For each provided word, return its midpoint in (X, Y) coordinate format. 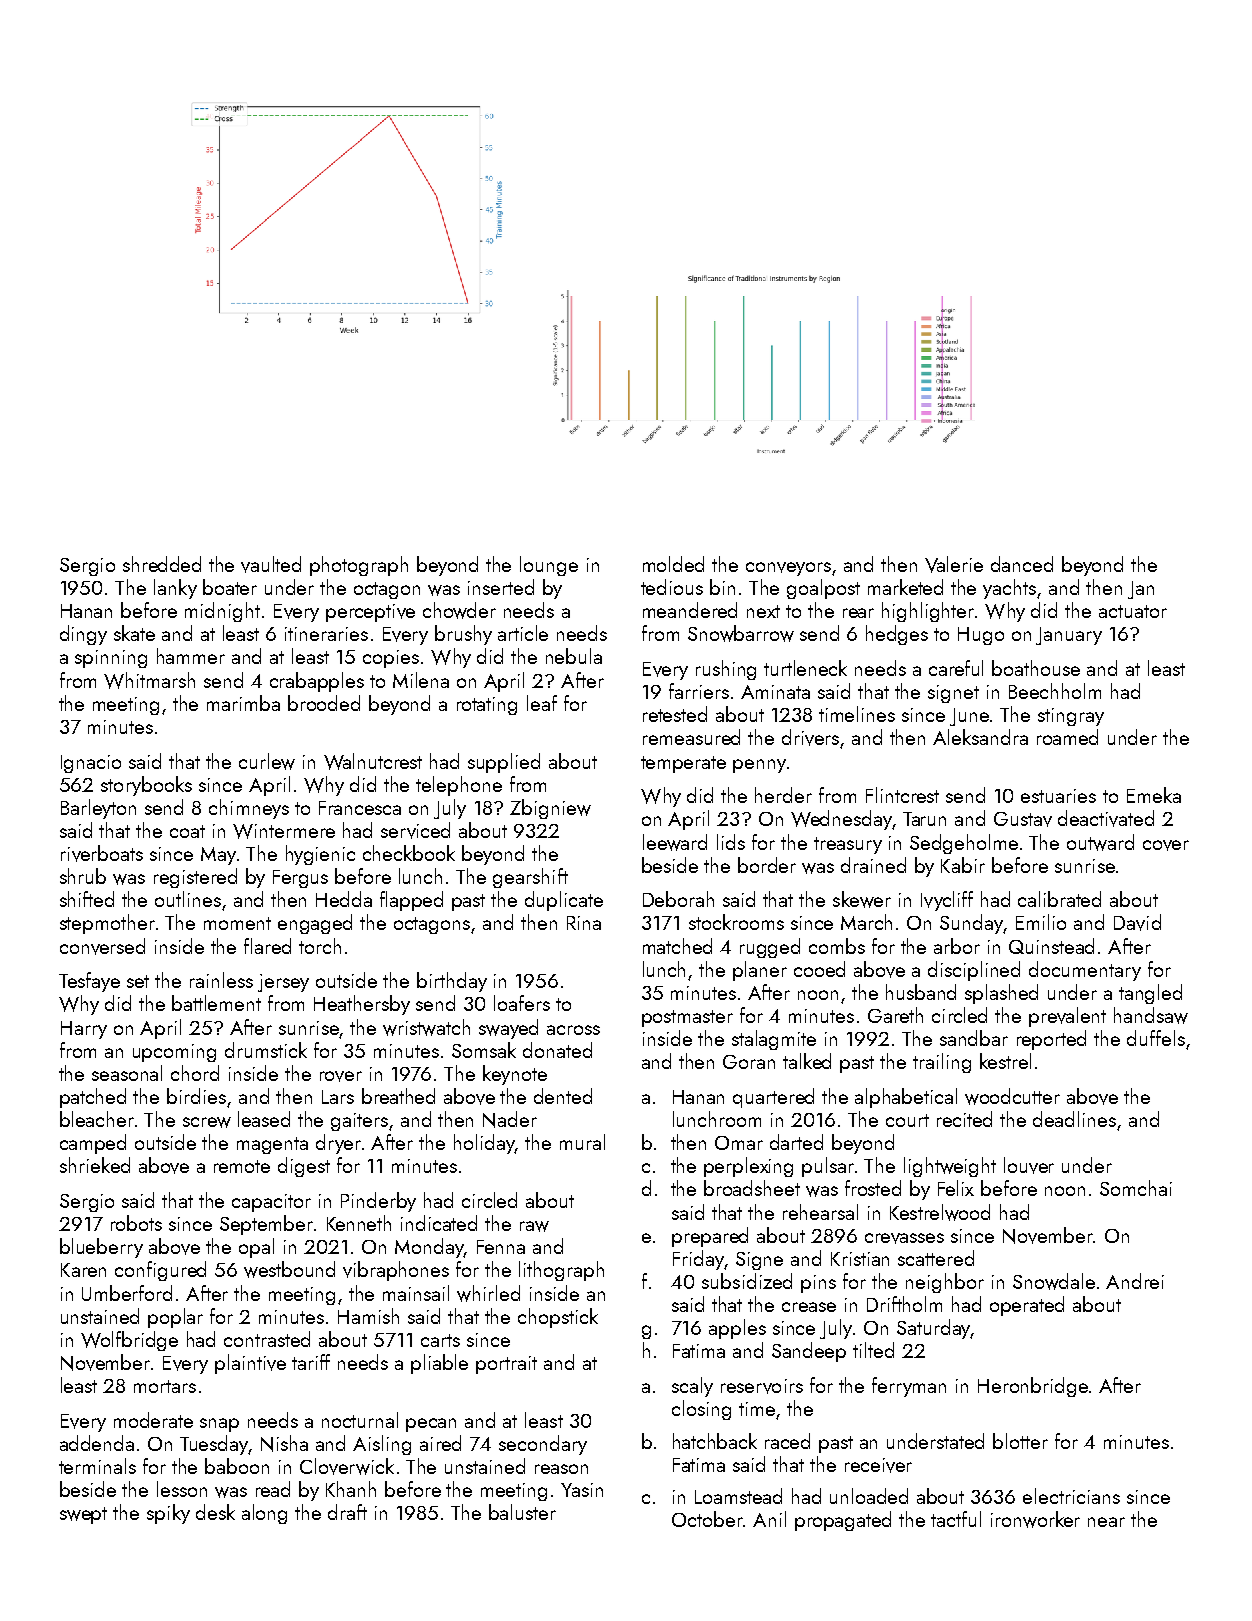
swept (83, 1515)
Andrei (1135, 1281)
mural (582, 1142)
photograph (359, 566)
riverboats (102, 853)
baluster (522, 1512)
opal (256, 1248)
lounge (549, 566)
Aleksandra (980, 737)
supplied (504, 763)
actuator (1133, 611)
